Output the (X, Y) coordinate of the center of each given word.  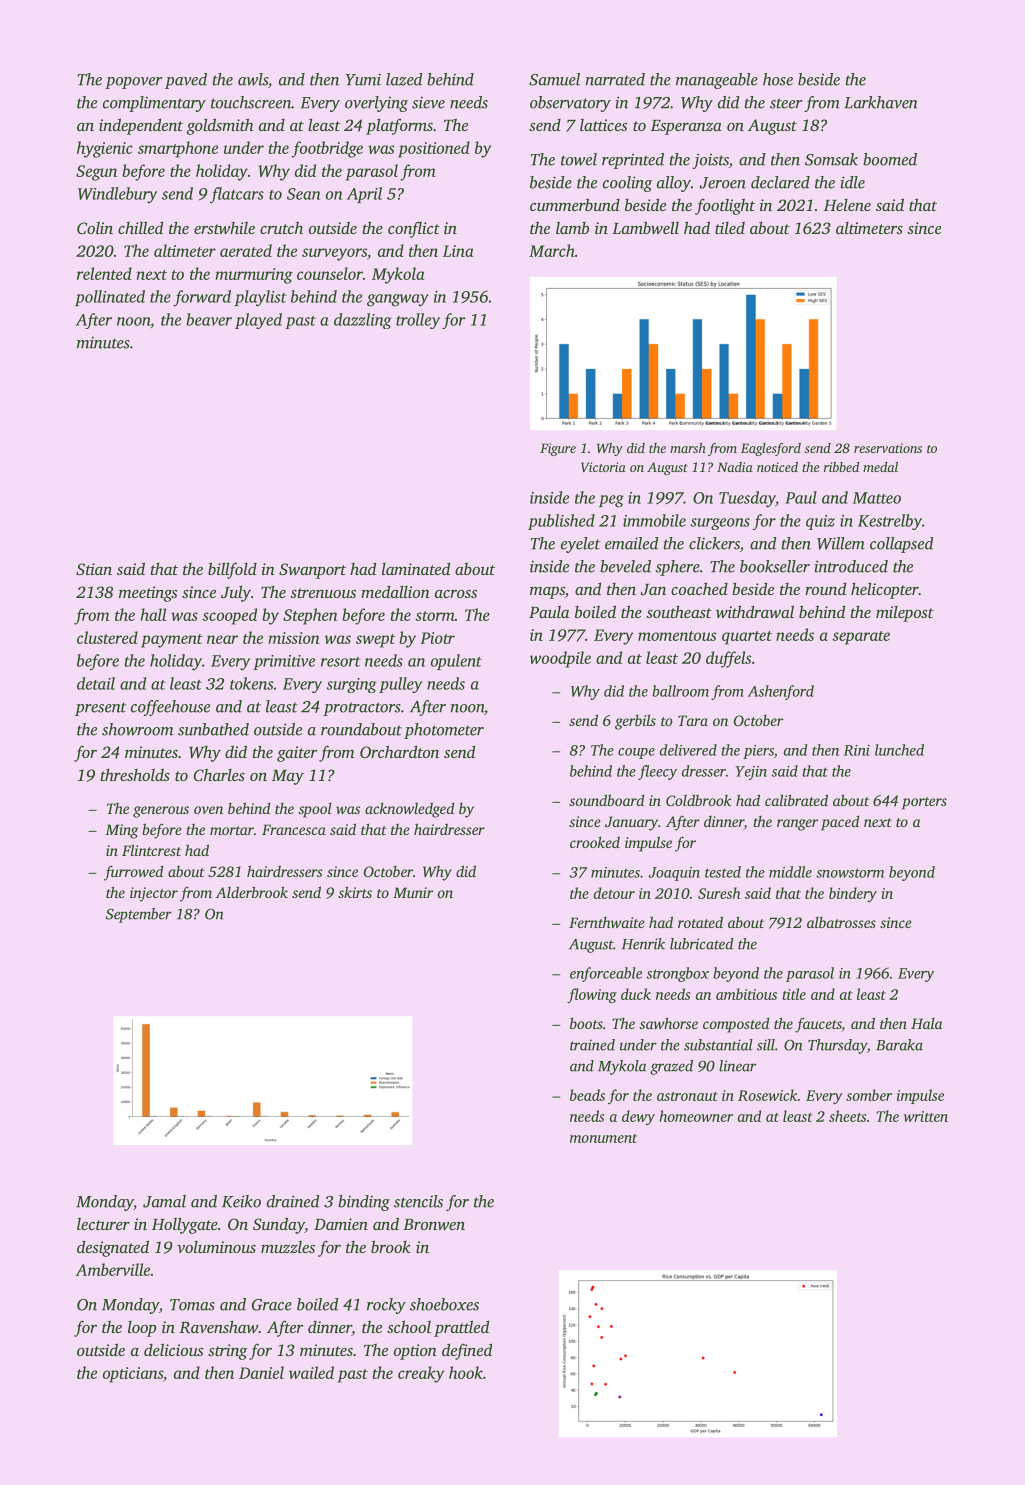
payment (172, 641)
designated (113, 1248)
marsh (688, 448)
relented (104, 273)
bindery (853, 894)
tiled (730, 228)
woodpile (560, 659)
